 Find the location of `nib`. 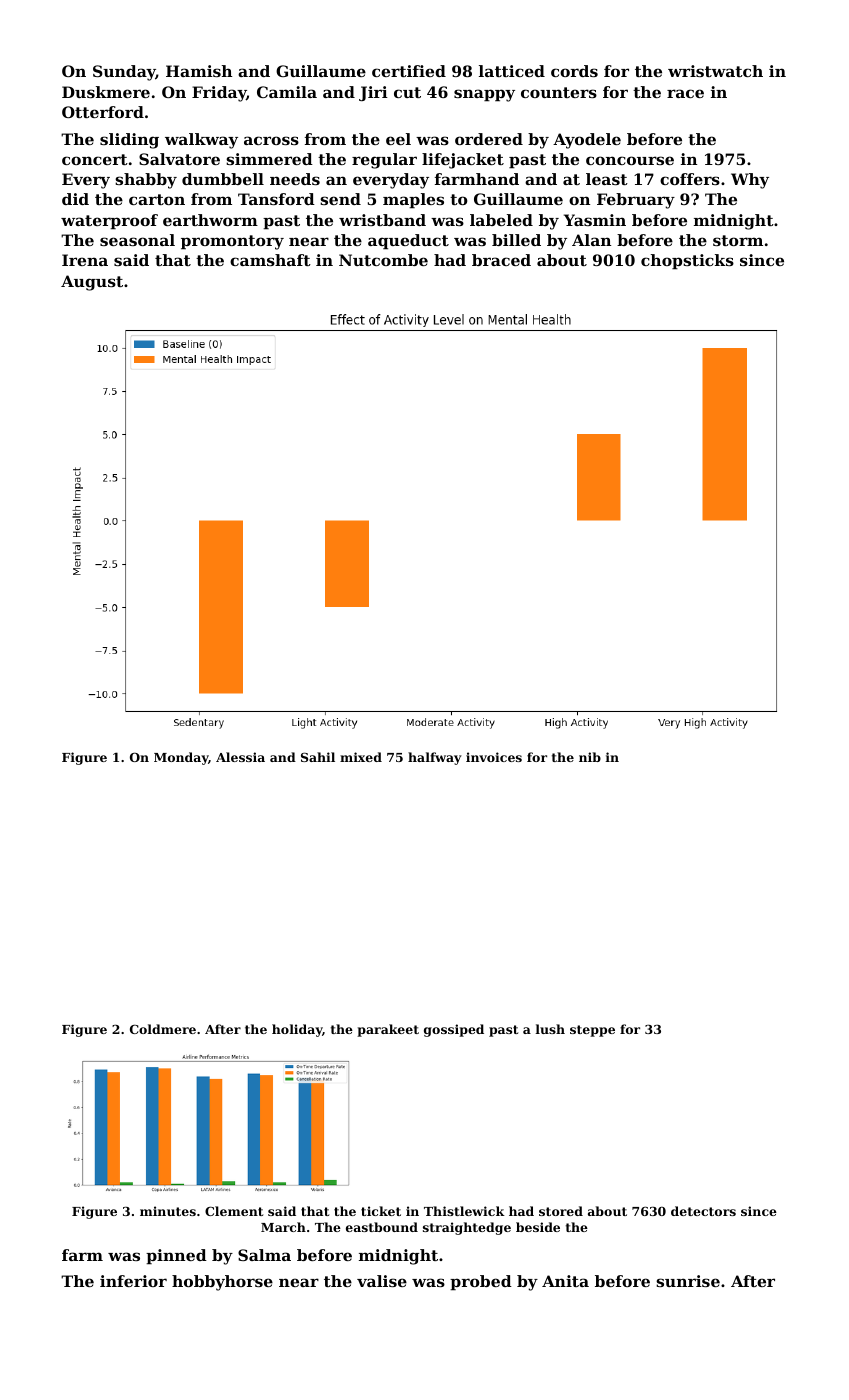

nib is located at coordinates (590, 757).
